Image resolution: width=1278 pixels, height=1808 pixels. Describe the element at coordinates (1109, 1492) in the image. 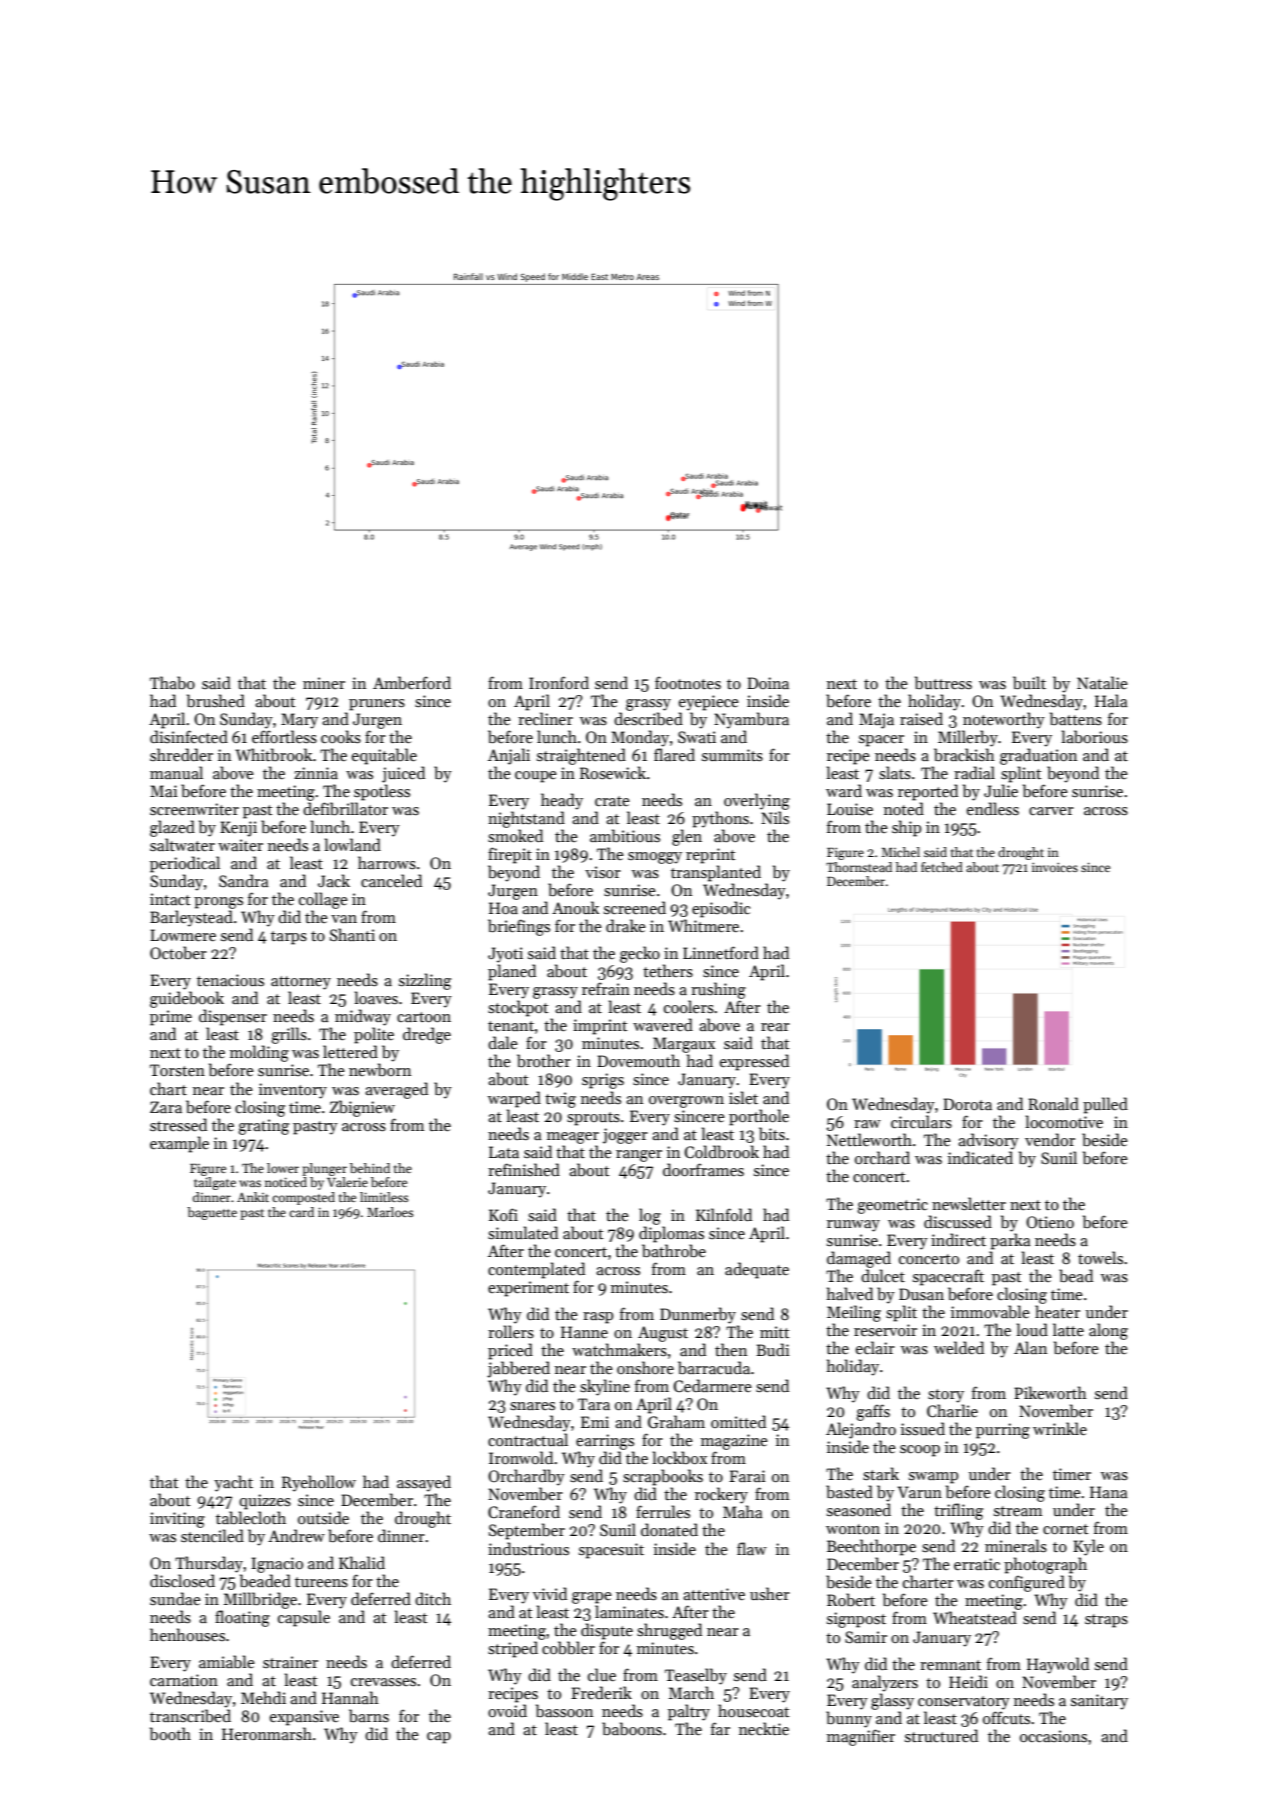

I see `Hana` at that location.
